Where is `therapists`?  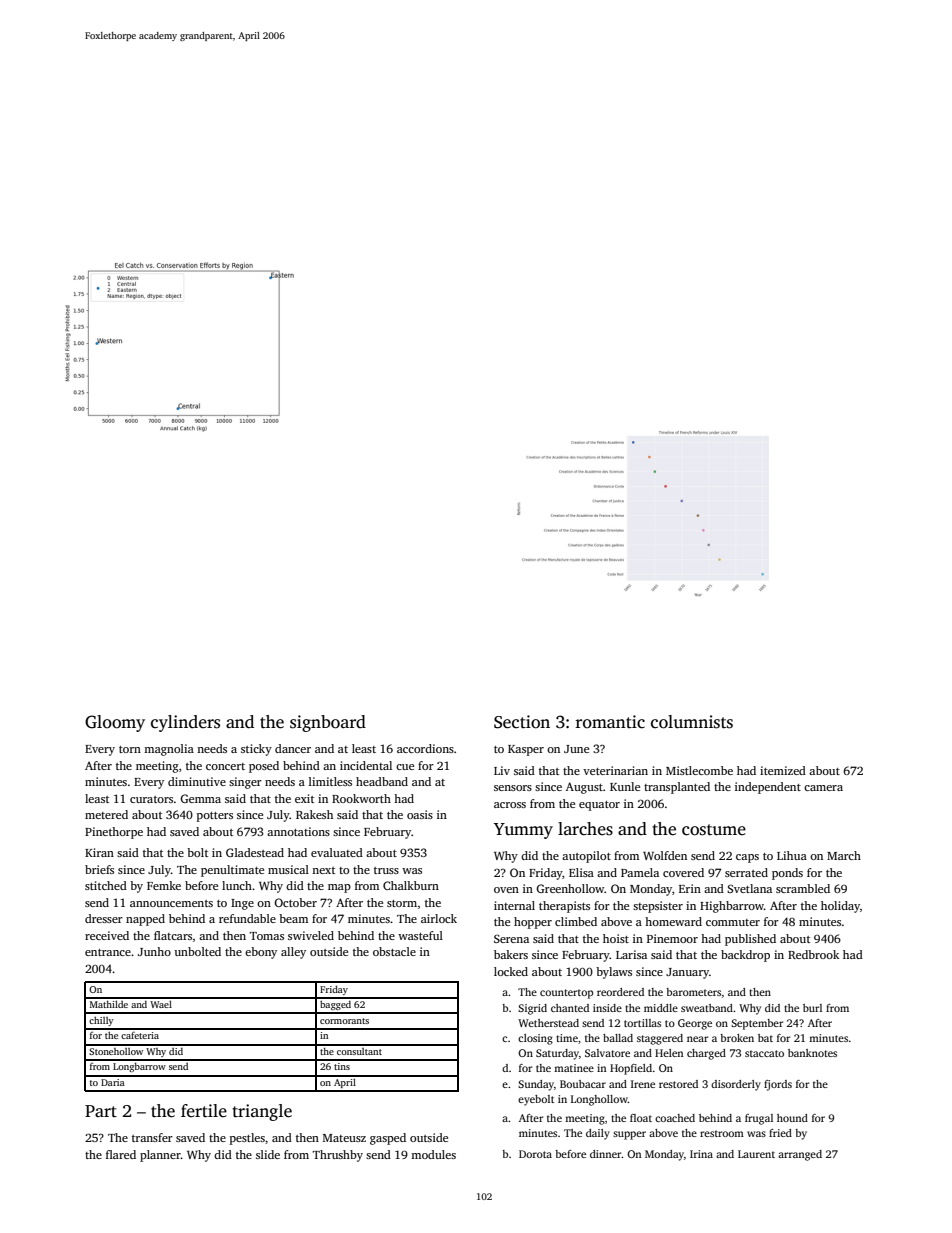 therapists is located at coordinates (564, 907).
